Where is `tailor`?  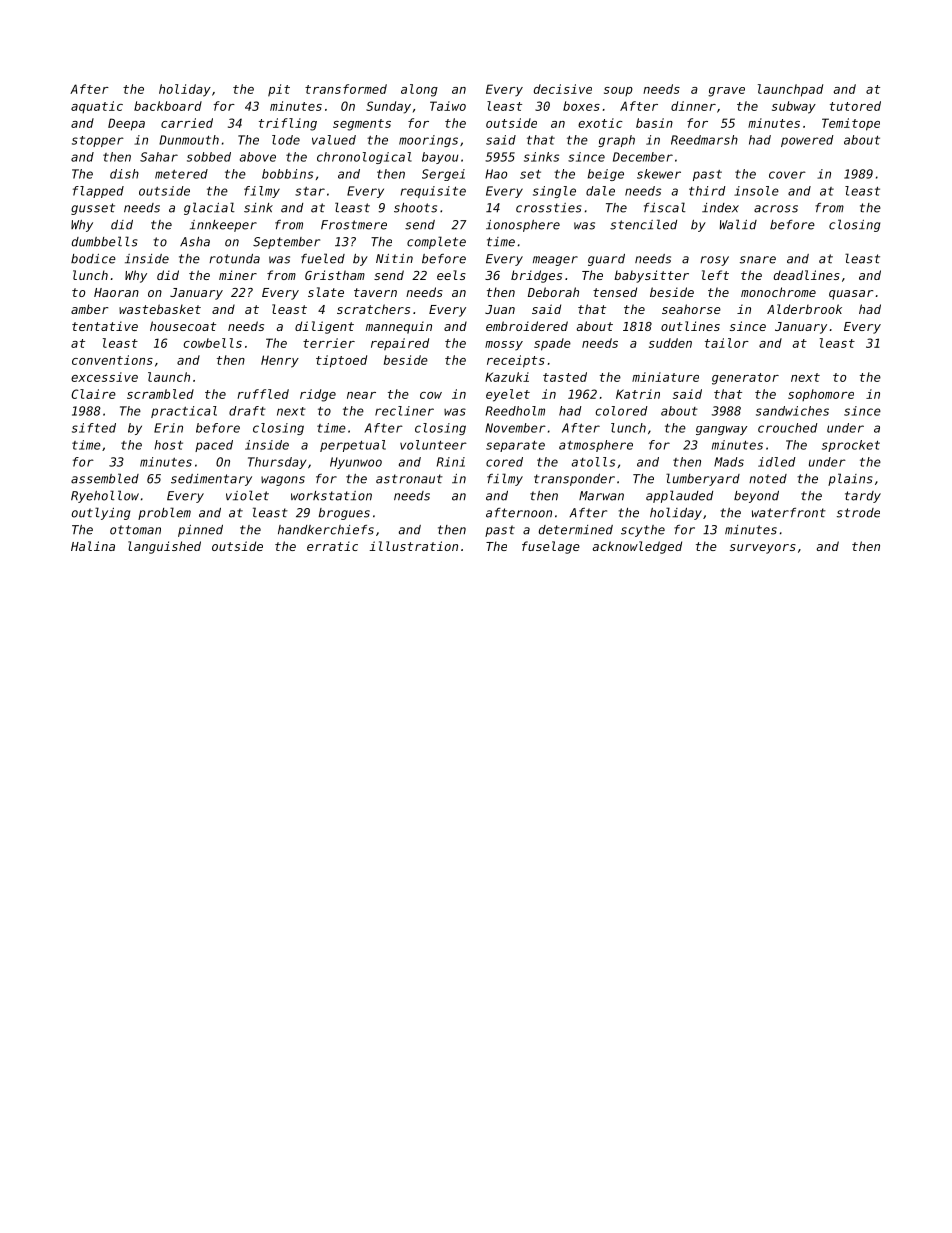
tailor is located at coordinates (727, 343).
